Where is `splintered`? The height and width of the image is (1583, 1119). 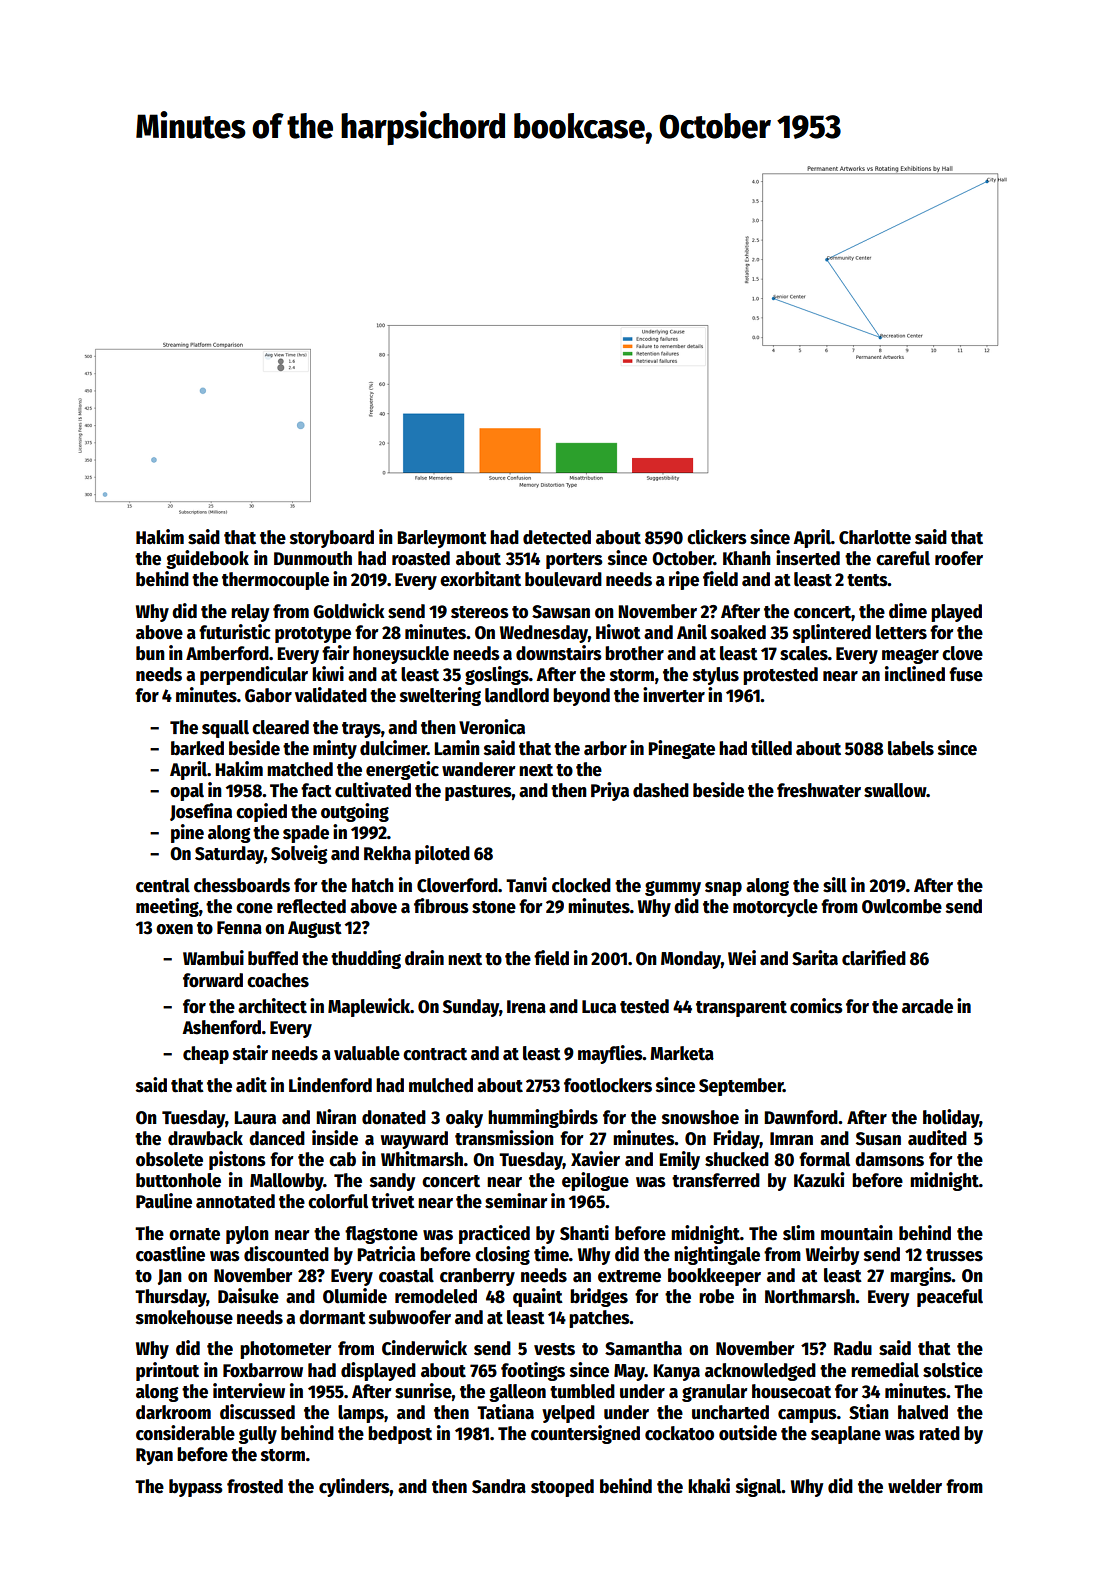 splintered is located at coordinates (832, 633).
